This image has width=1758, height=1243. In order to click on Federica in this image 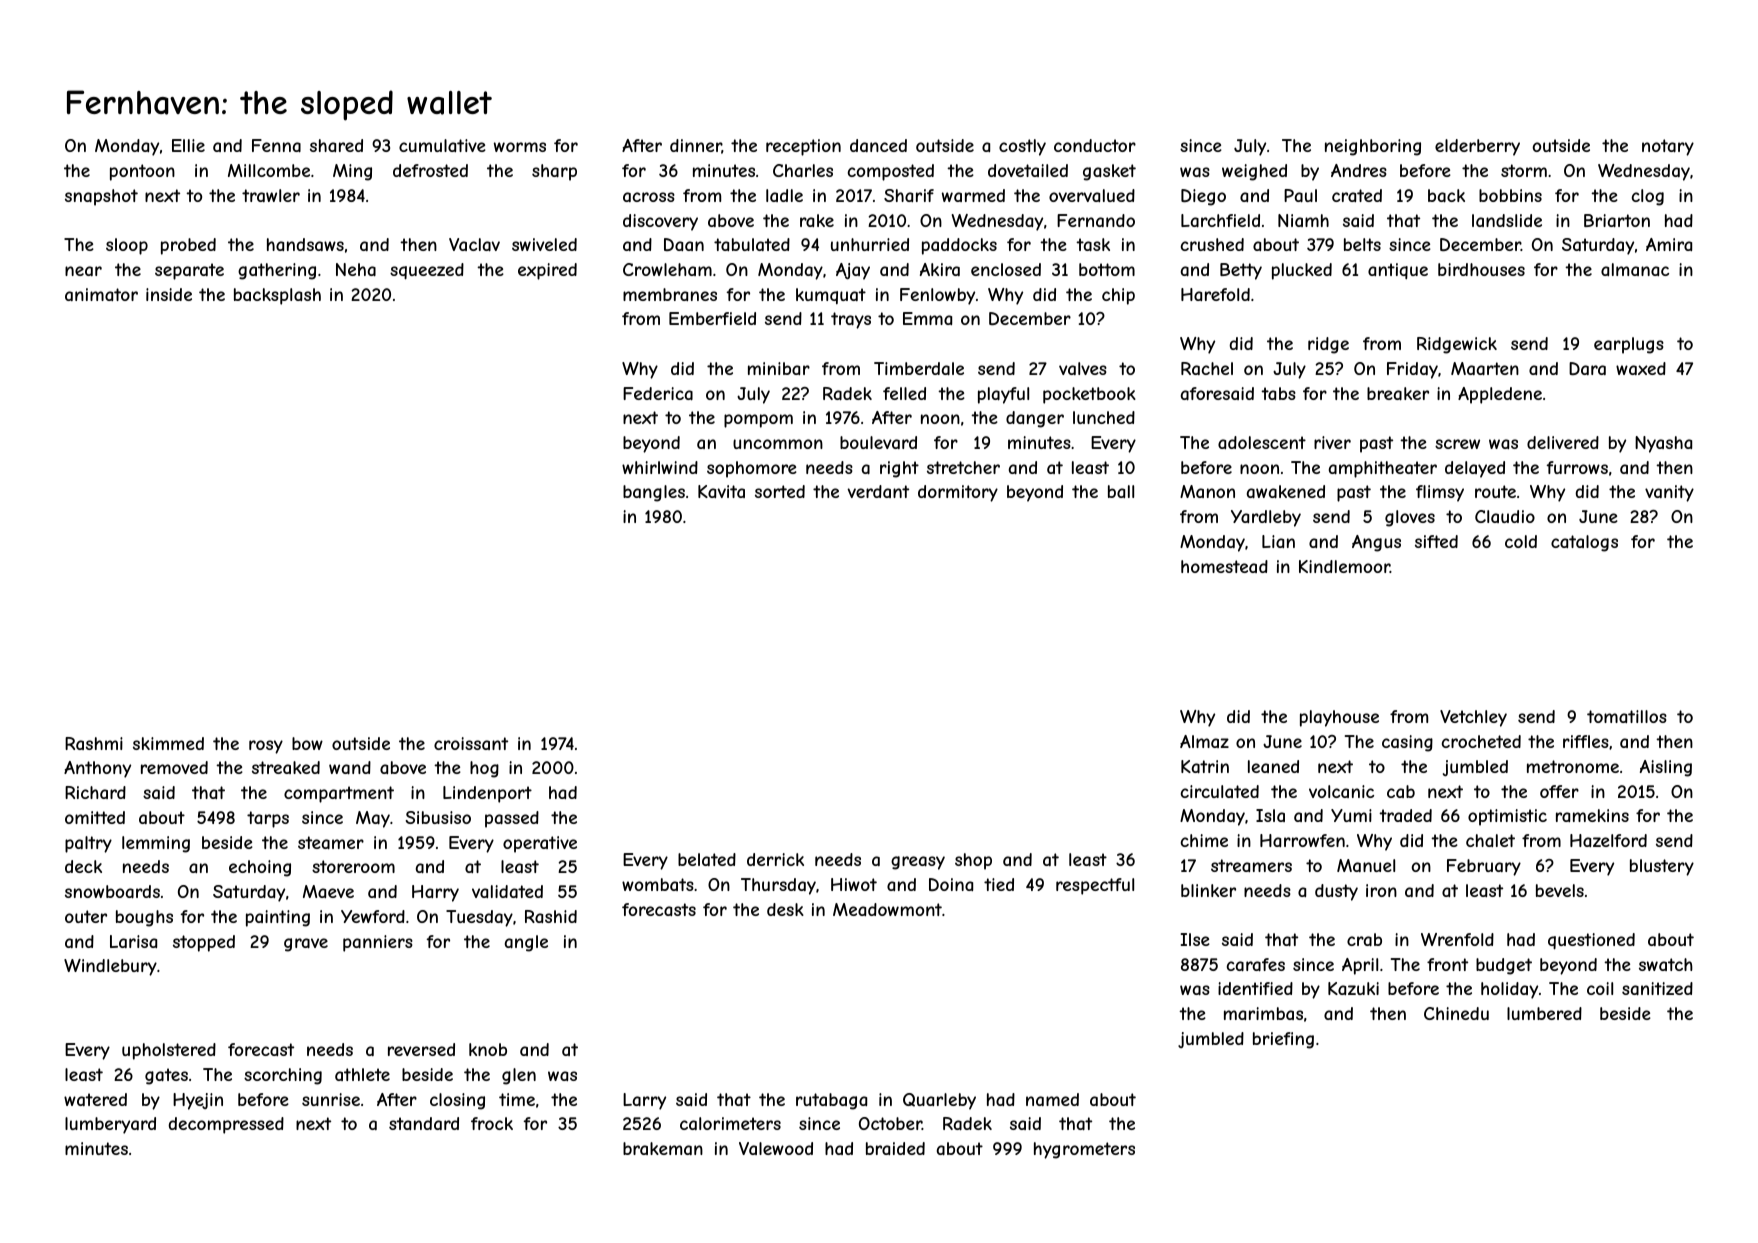, I will do `click(658, 393)`.
